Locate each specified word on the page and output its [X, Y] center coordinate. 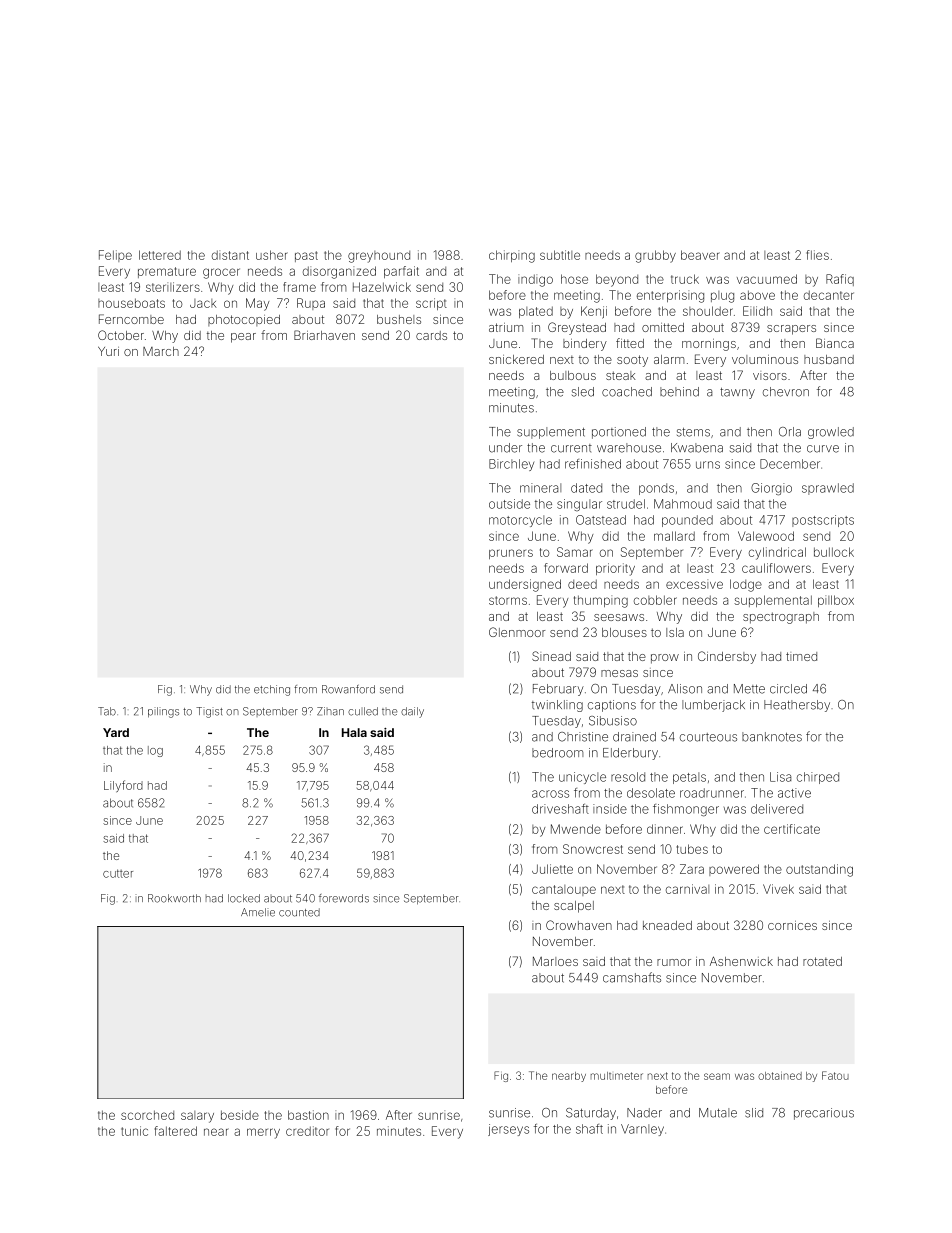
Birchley [511, 465]
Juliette [552, 869]
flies [817, 255]
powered [734, 870]
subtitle [560, 255]
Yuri [108, 351]
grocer [221, 273]
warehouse [629, 448]
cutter [118, 873]
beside [240, 1115]
